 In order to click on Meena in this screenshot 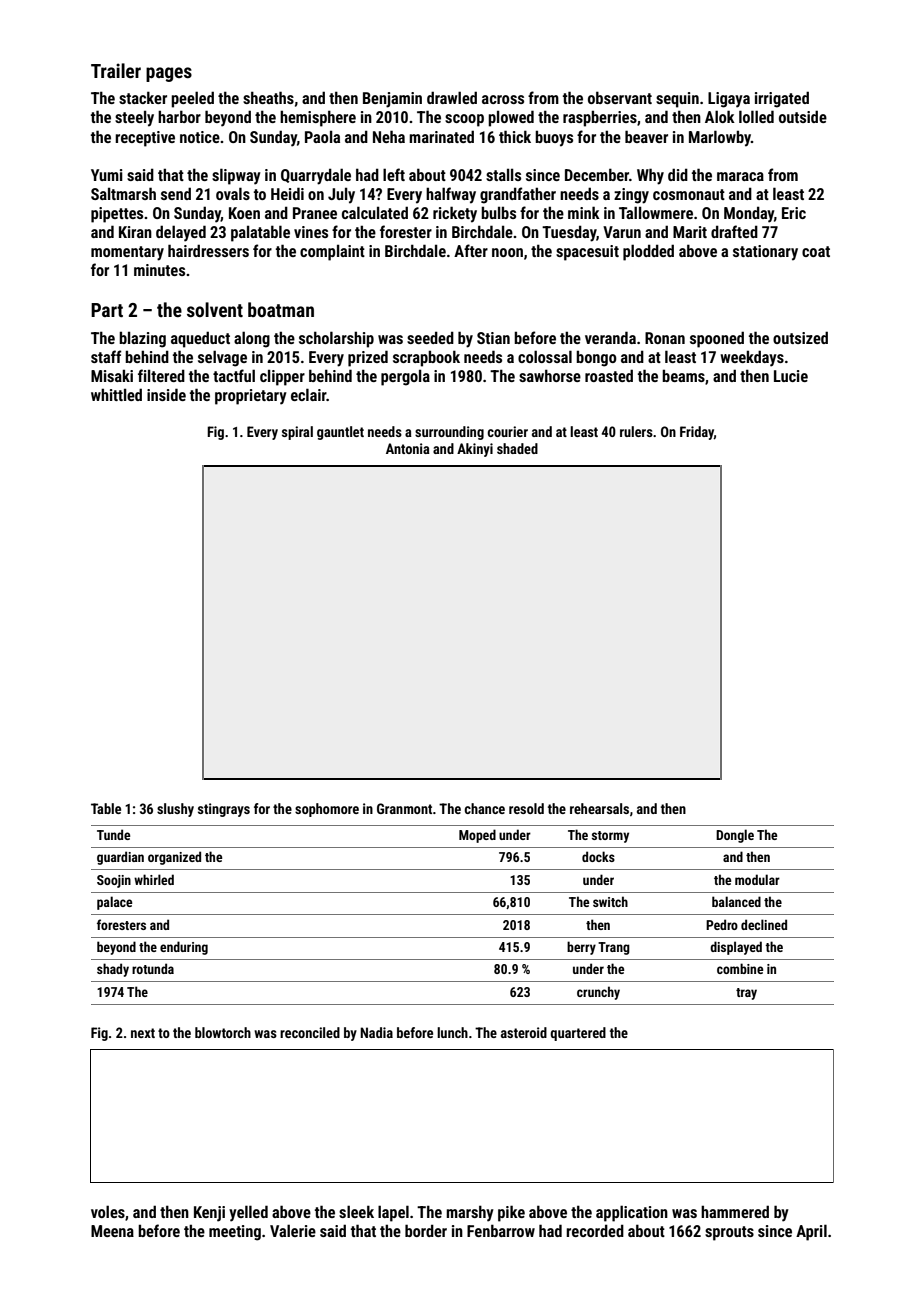, I will do `click(112, 1231)`.
